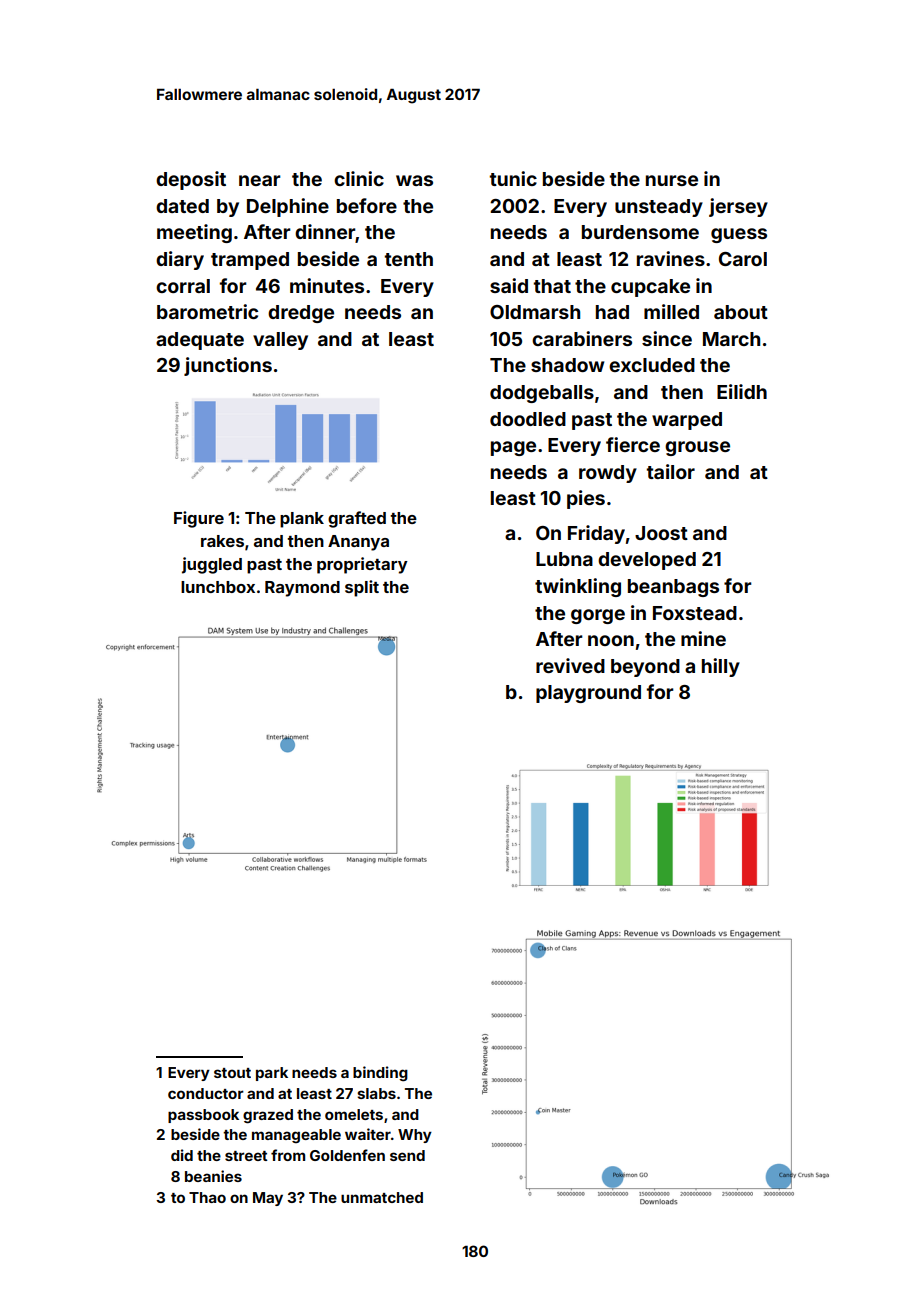  Describe the element at coordinates (588, 694) in the document. I see `playground` at that location.
